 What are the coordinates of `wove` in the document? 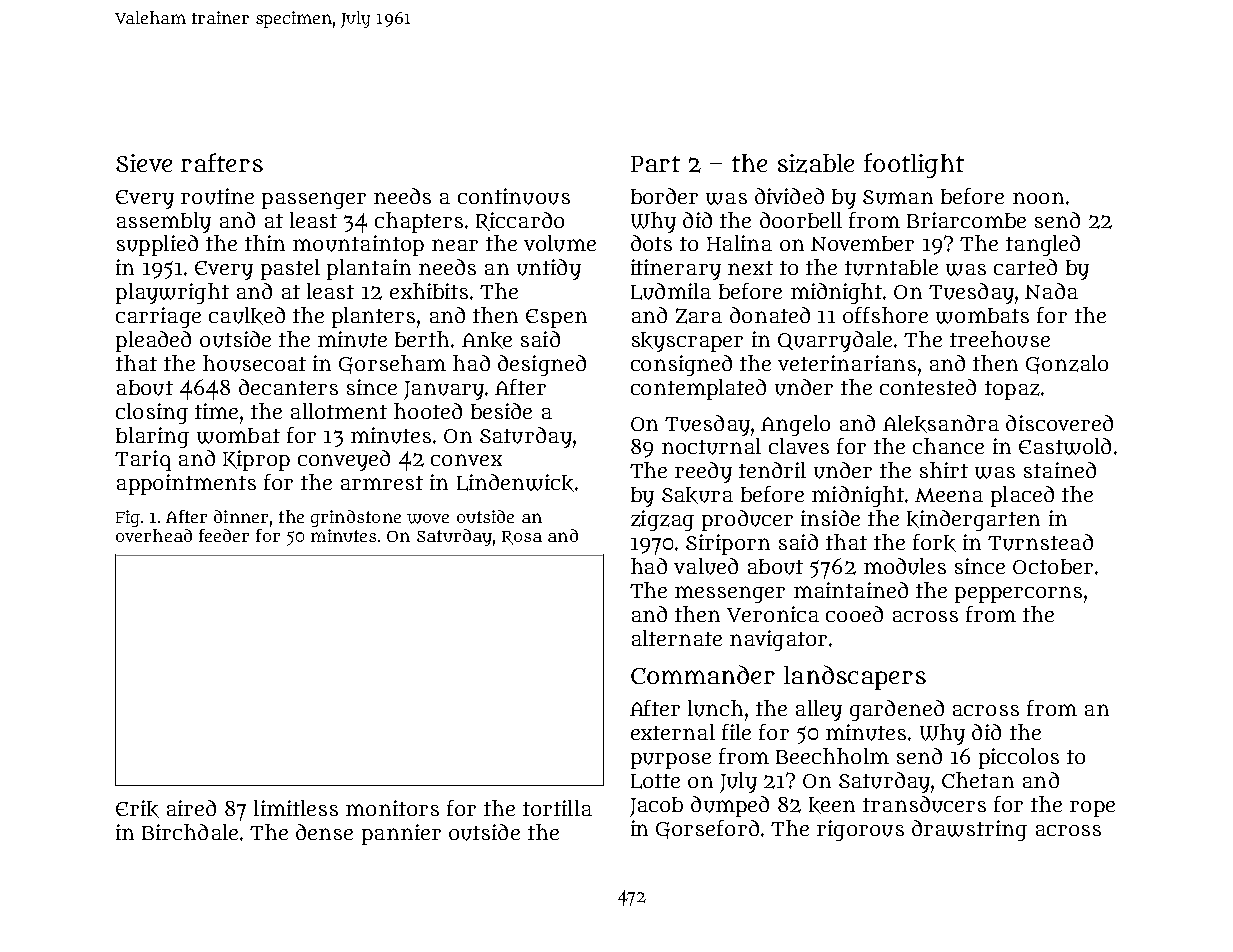 It's located at (428, 519).
